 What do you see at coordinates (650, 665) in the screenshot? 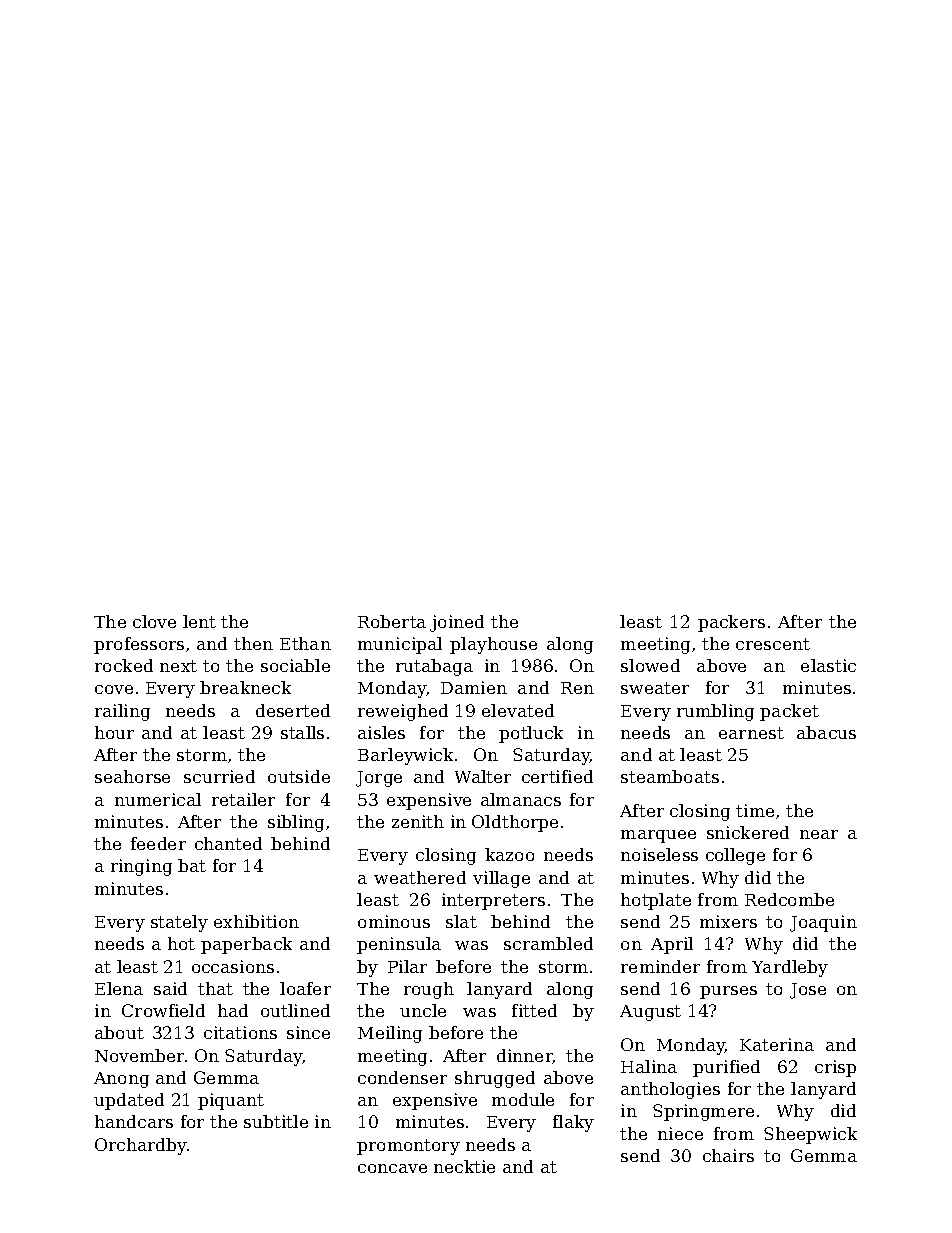
I see `slowed` at bounding box center [650, 665].
